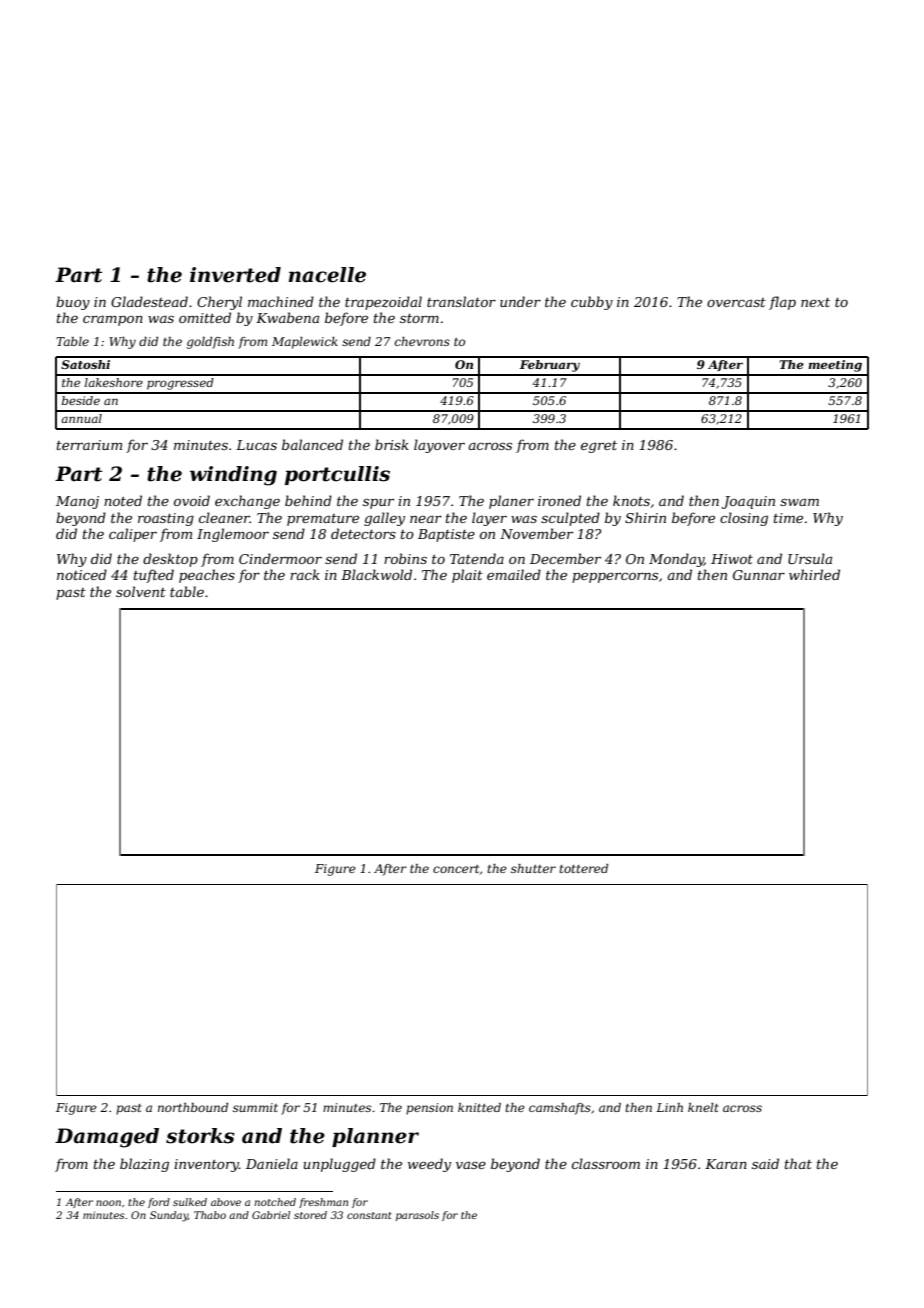 The height and width of the image is (1308, 924). I want to click on knelt, so click(703, 1107).
